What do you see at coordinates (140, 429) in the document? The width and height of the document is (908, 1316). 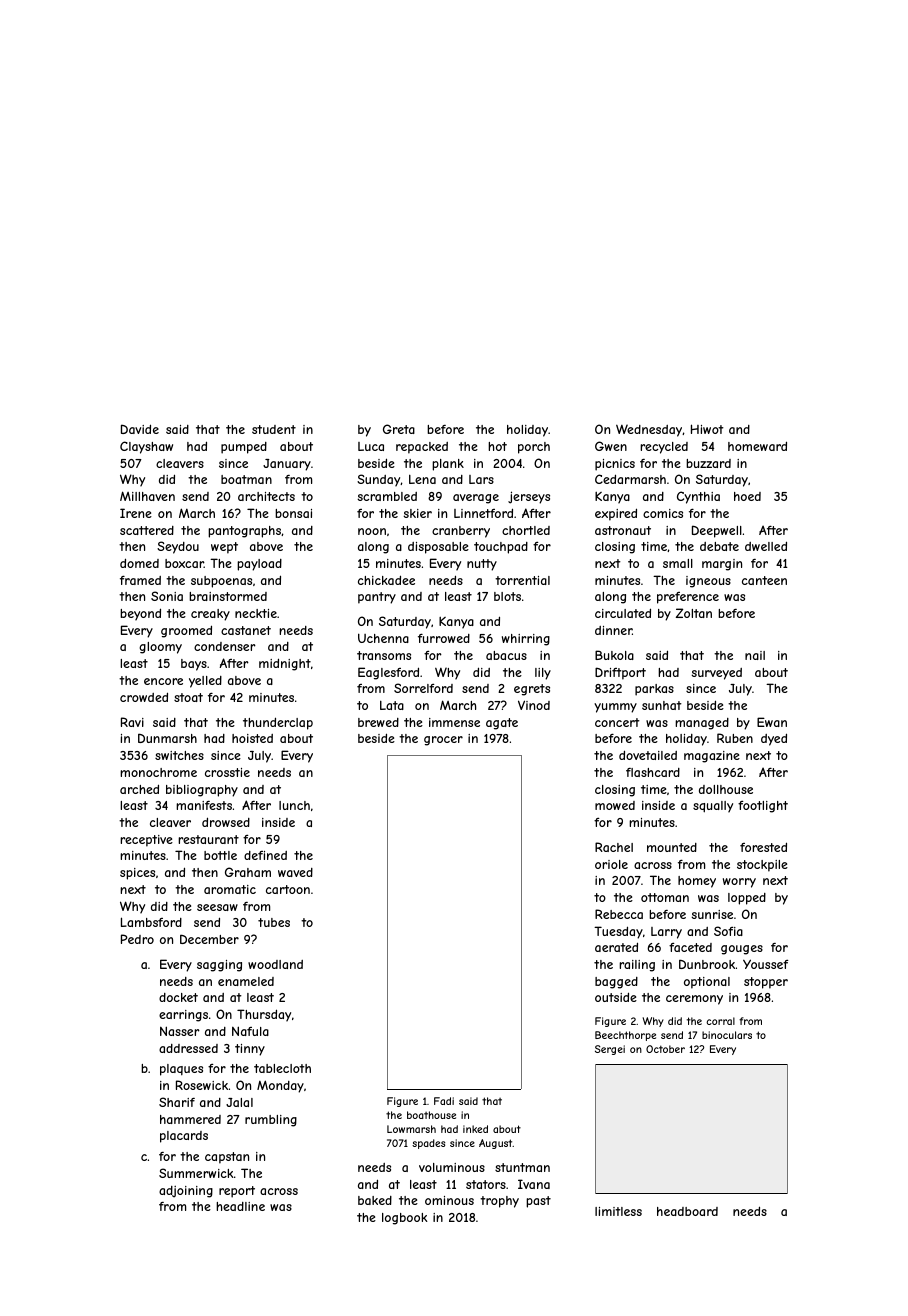 I see `Davide` at bounding box center [140, 429].
